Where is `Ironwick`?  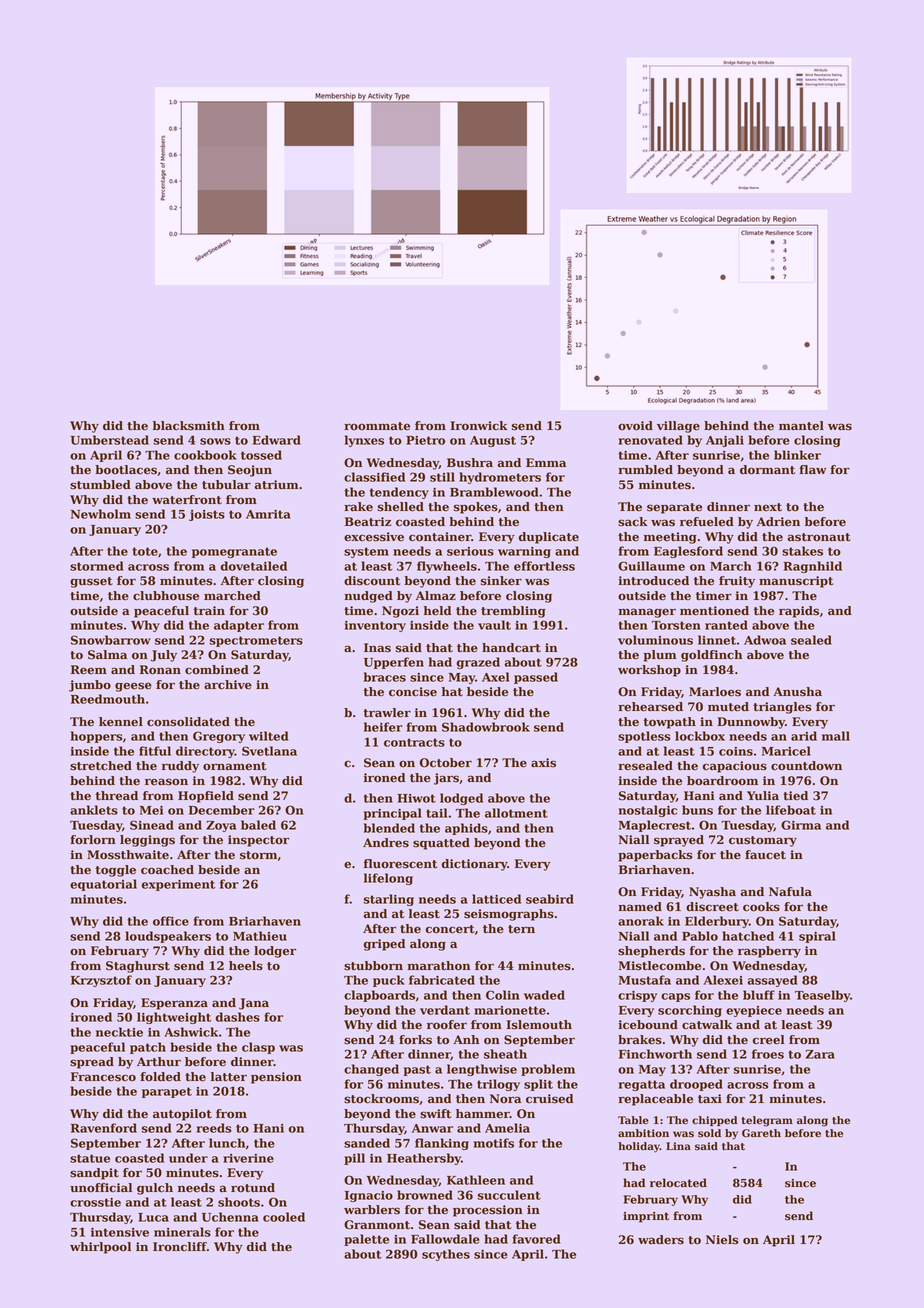
Ironwick is located at coordinates (479, 426).
